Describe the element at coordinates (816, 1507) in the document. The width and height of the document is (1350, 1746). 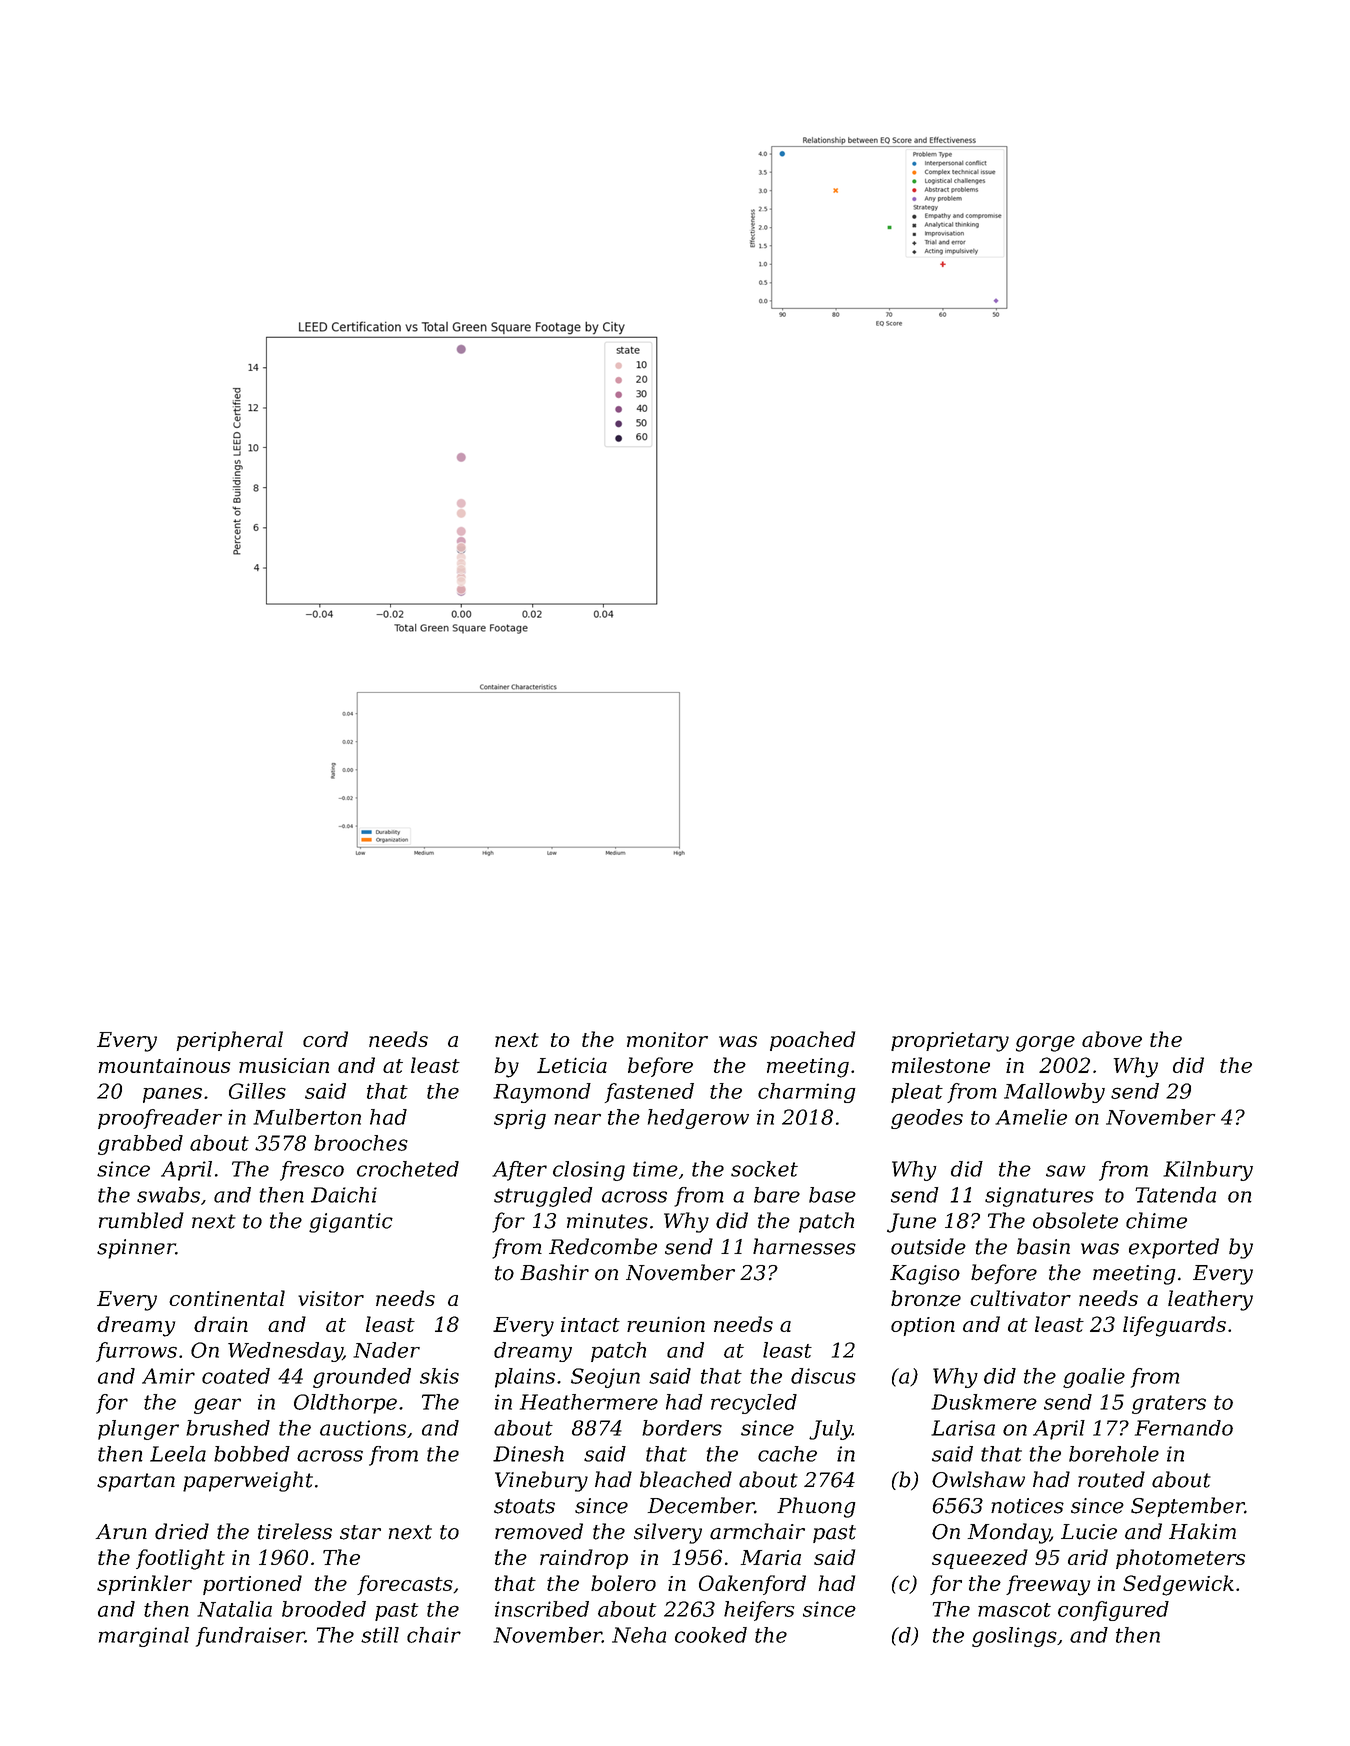
I see `Phuong` at that location.
